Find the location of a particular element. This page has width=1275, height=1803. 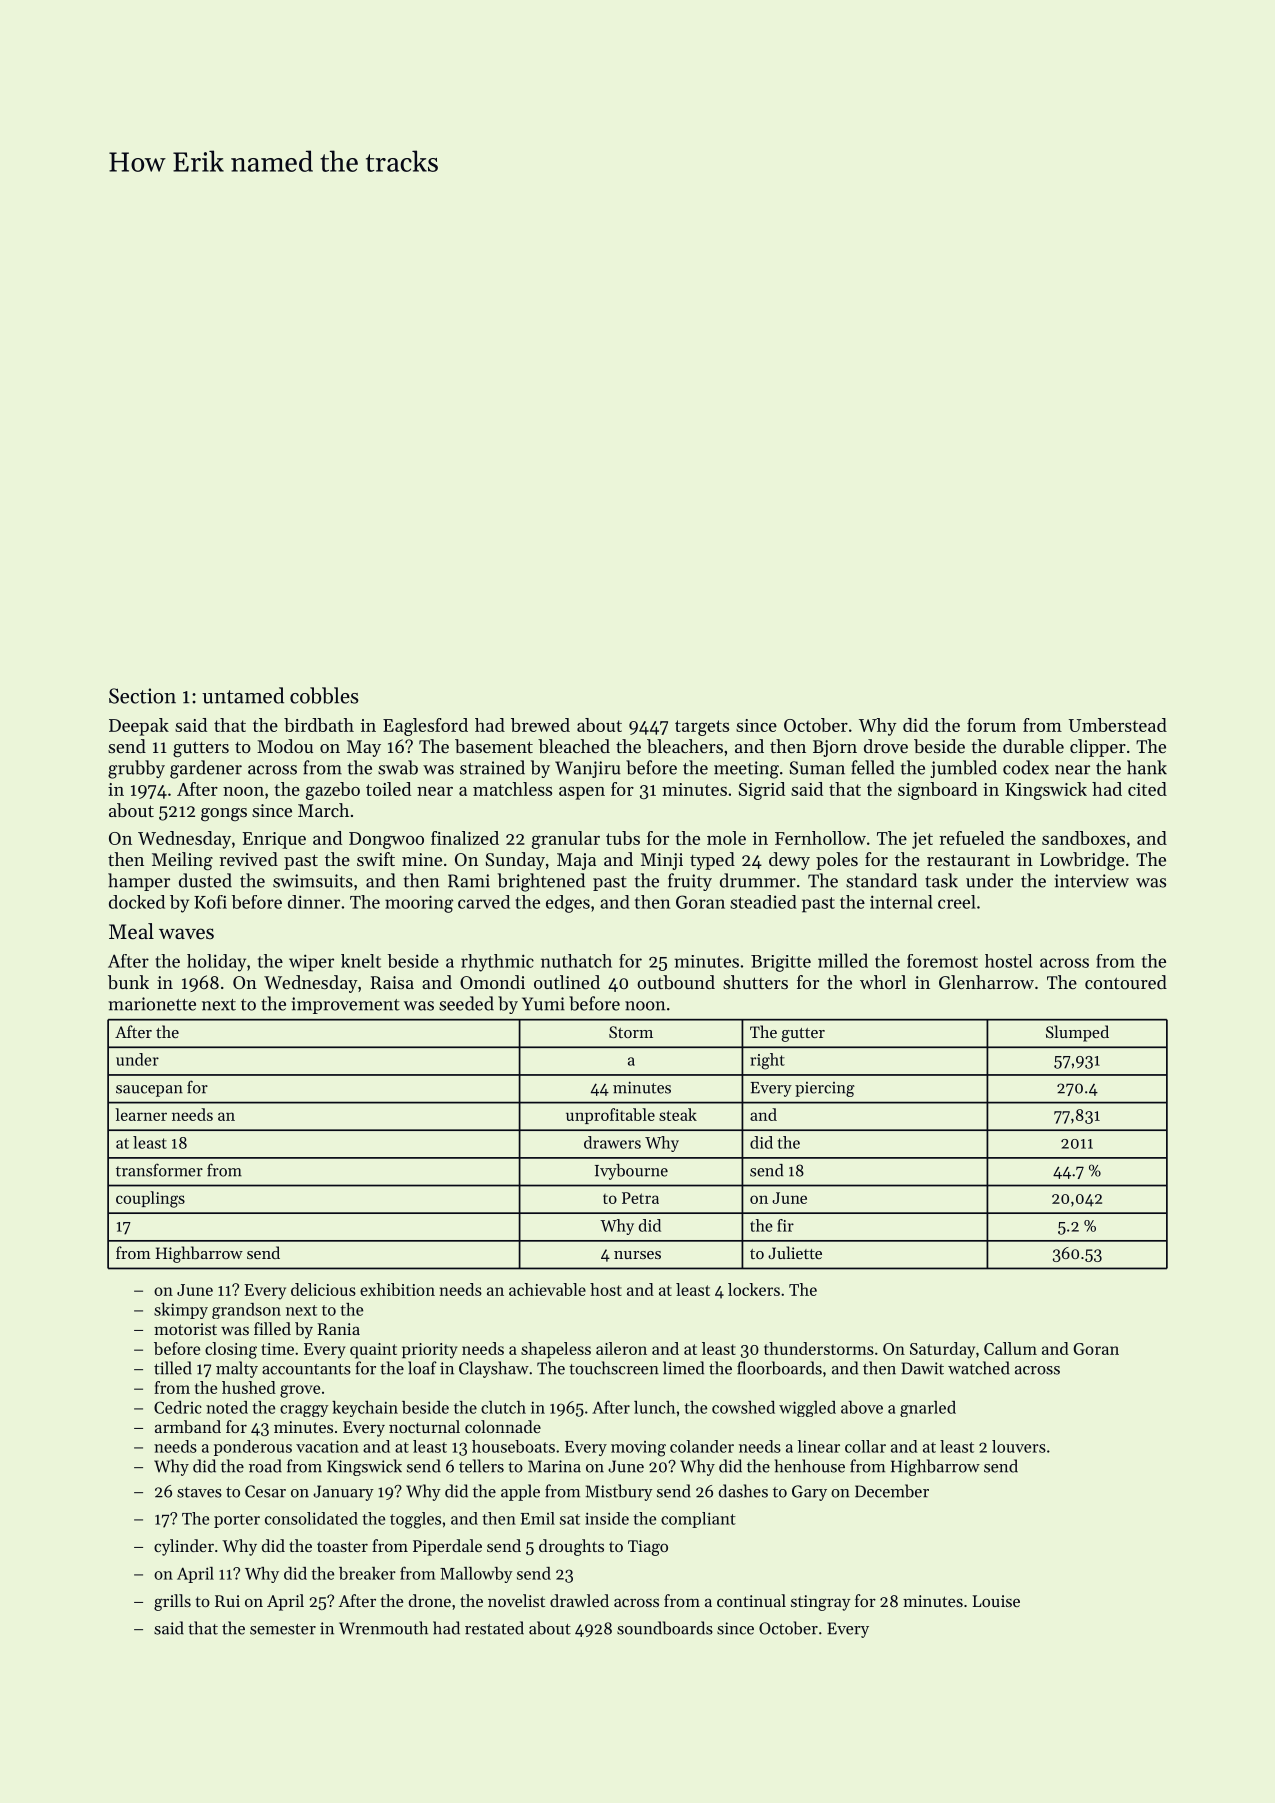

semester is located at coordinates (283, 1629).
